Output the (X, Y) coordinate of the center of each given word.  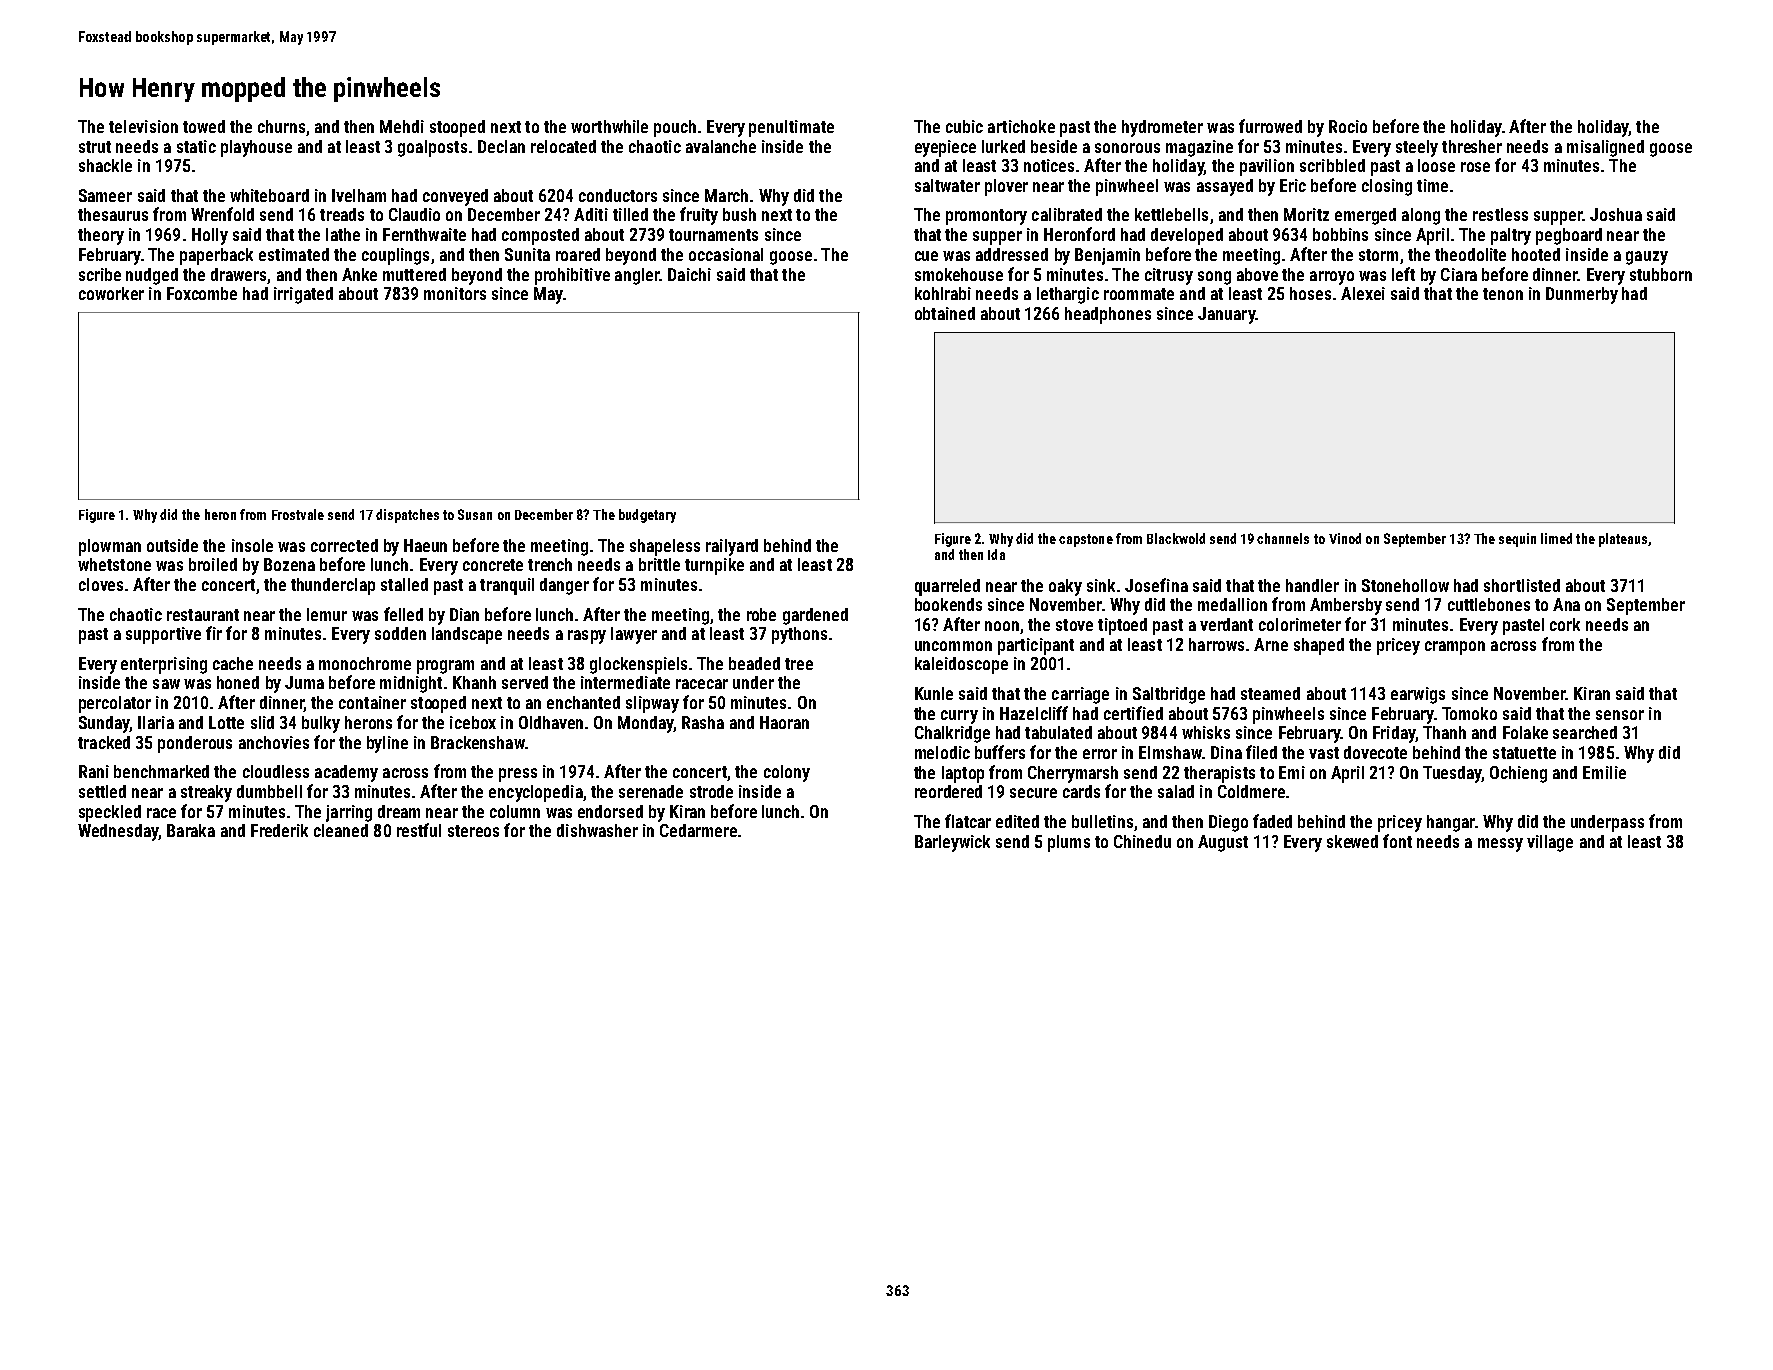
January (1226, 315)
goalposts (432, 148)
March (726, 195)
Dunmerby (1582, 295)
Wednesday (118, 832)
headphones (1108, 315)
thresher (1472, 146)
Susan (475, 514)
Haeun (425, 545)
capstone (1086, 540)
